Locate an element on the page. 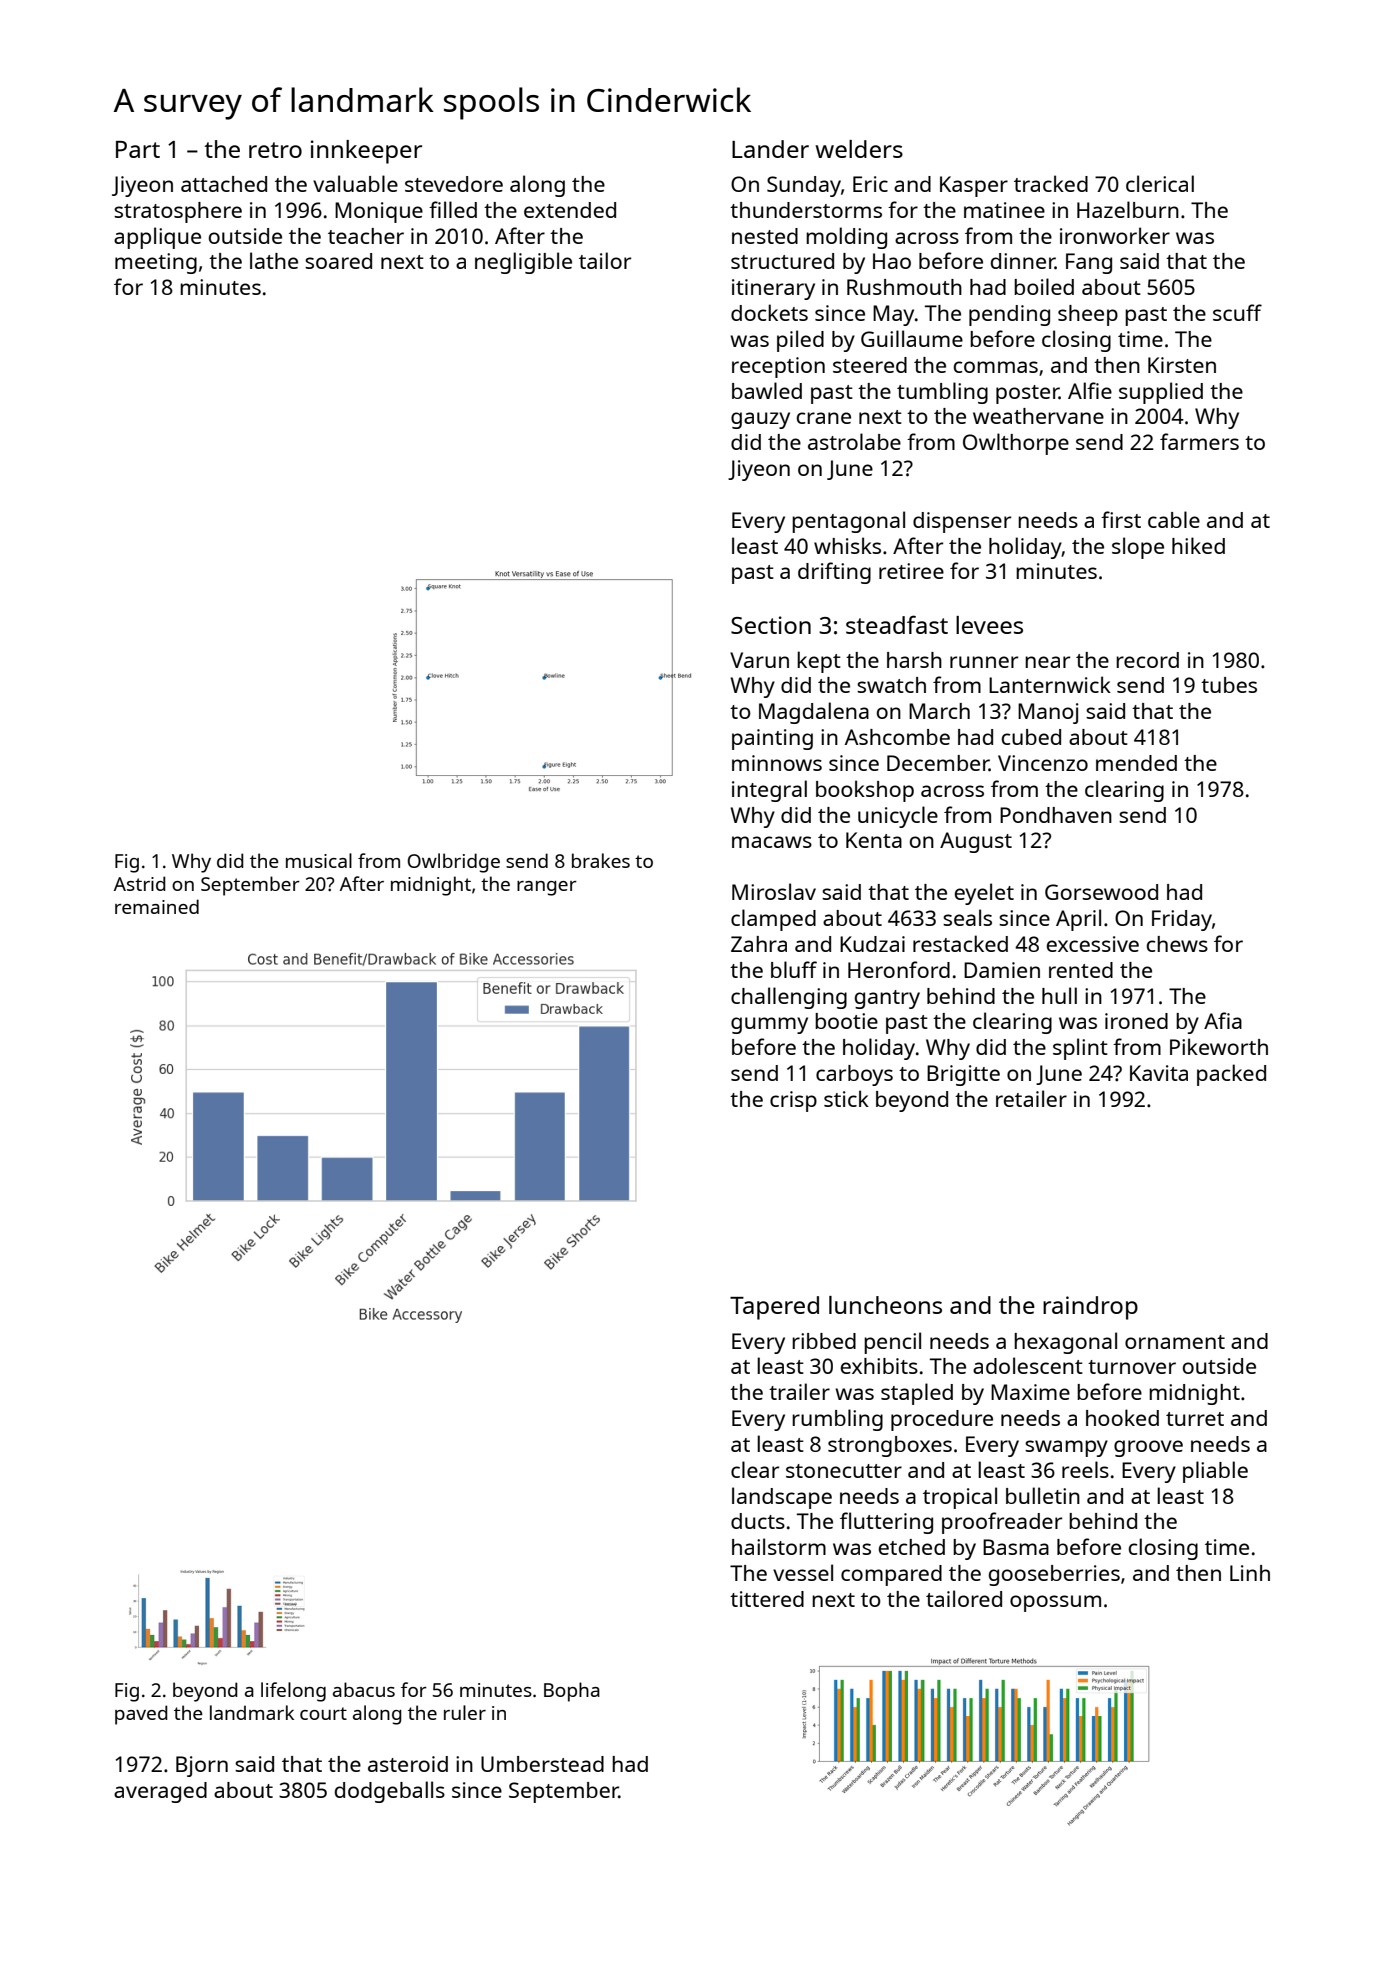 The width and height of the image is (1386, 1969). gummy is located at coordinates (769, 1025).
